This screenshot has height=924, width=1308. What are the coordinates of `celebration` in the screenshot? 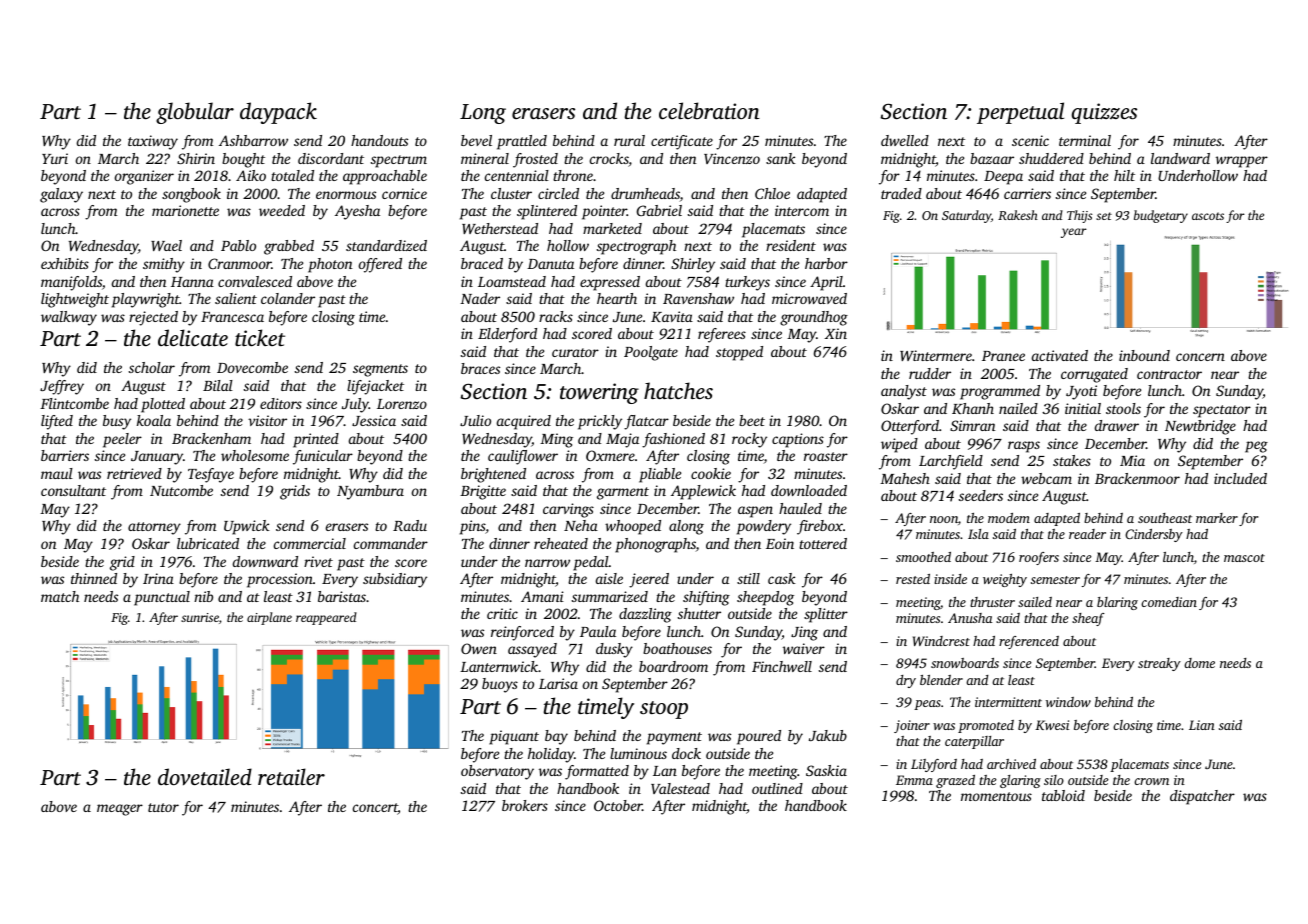 It's located at (709, 110).
